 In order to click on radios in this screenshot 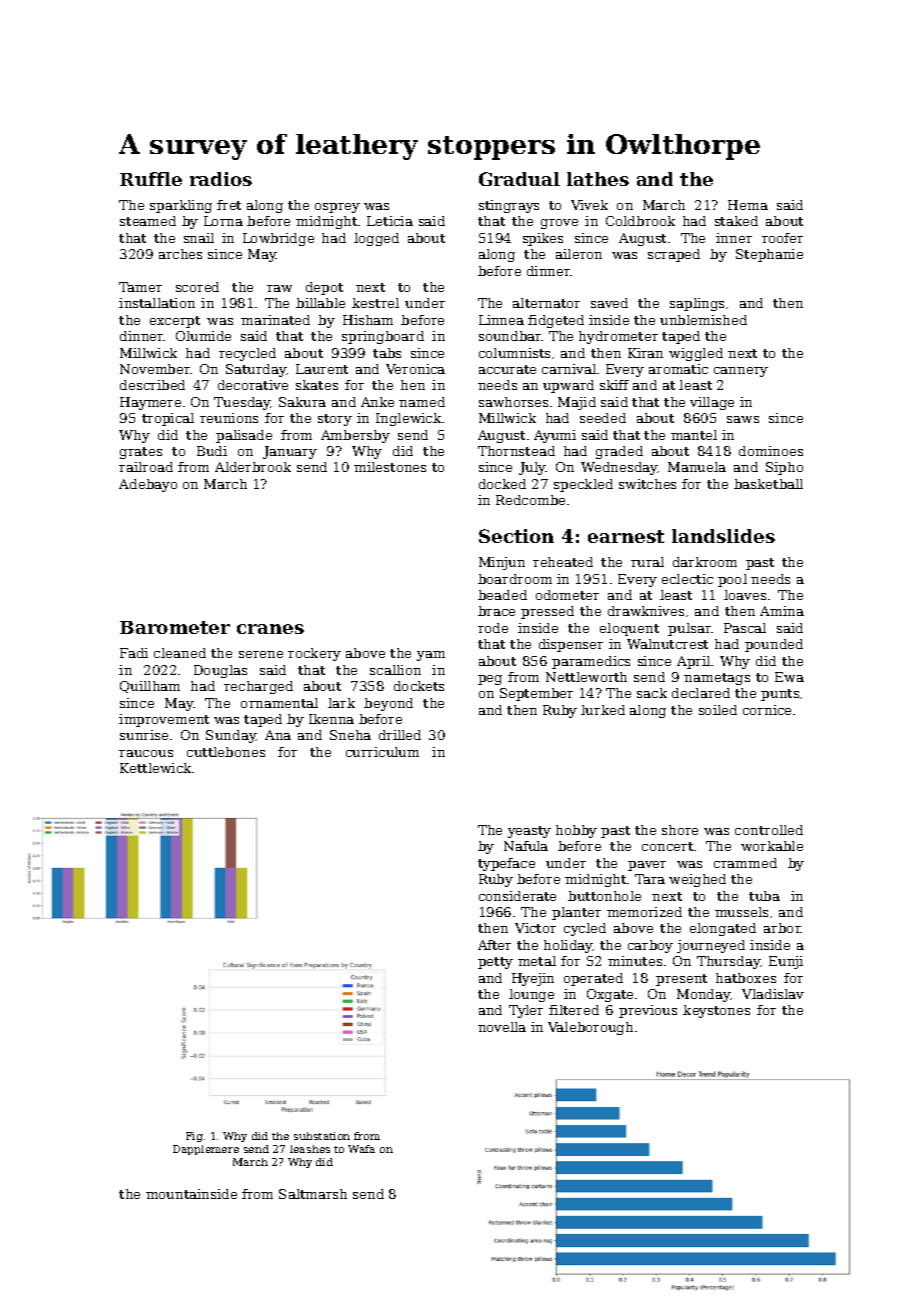, I will do `click(221, 179)`.
